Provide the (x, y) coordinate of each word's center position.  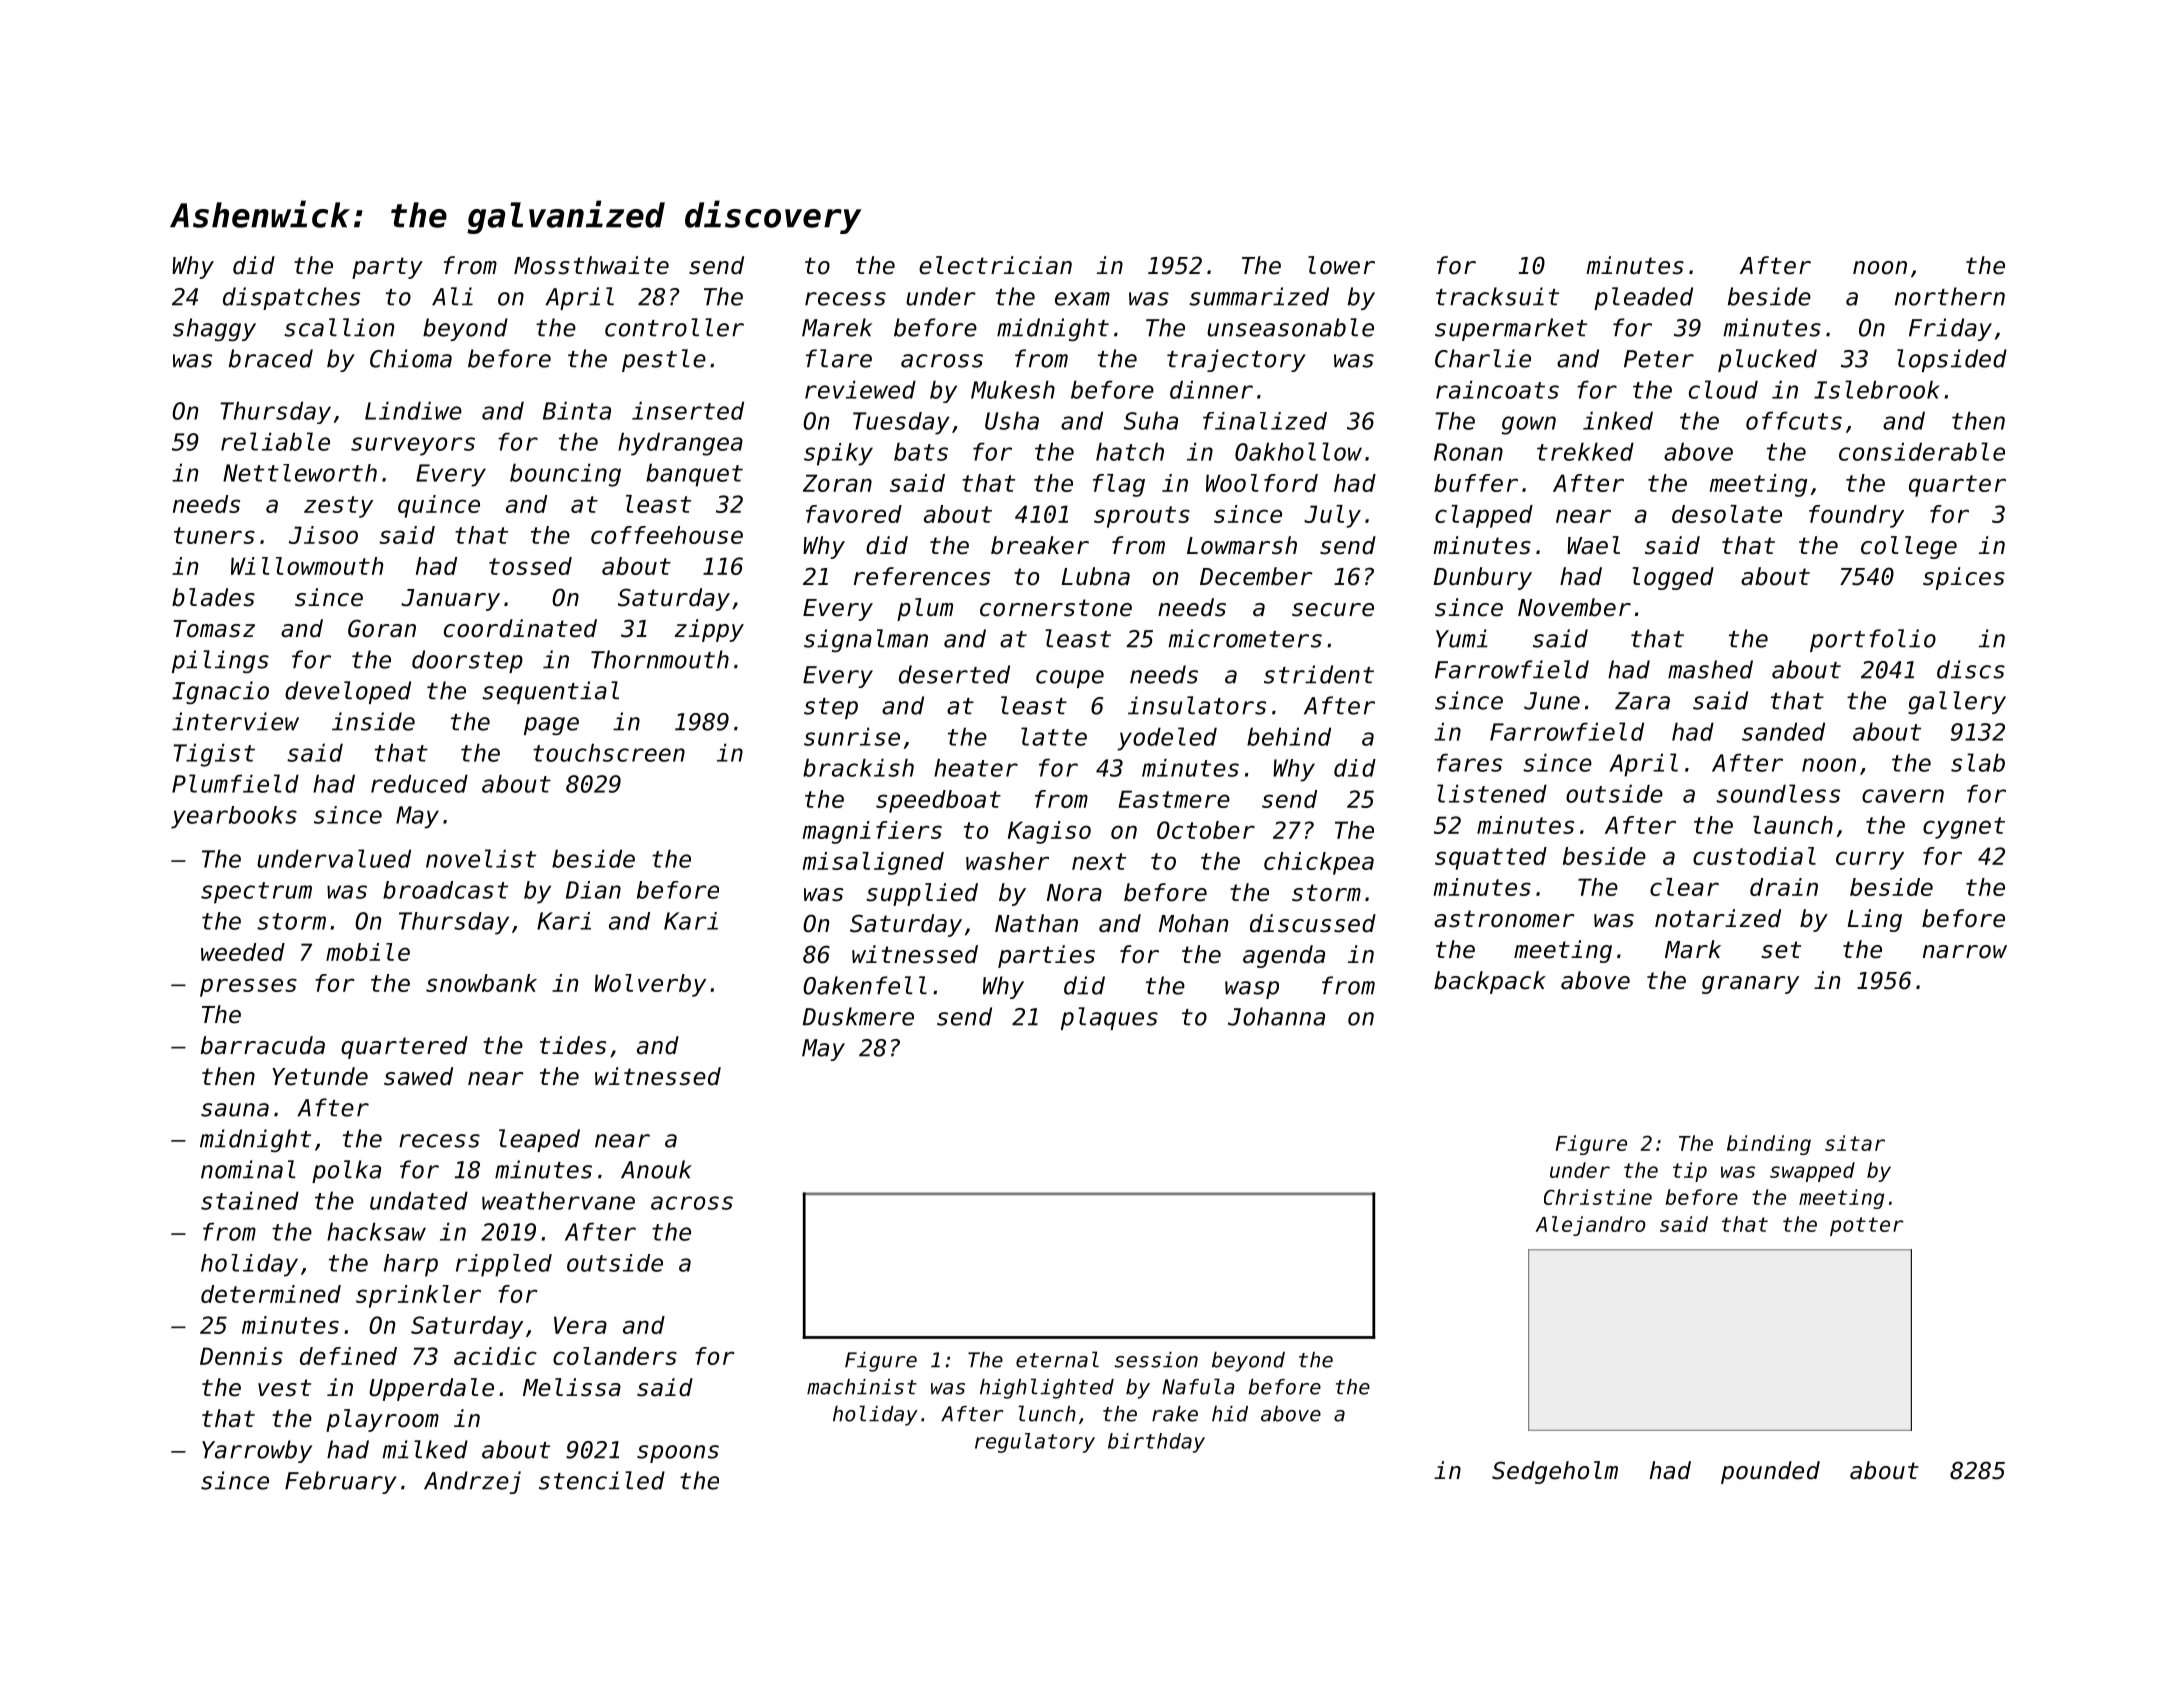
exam (1082, 299)
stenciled (602, 1480)
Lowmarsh (1242, 545)
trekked (1585, 451)
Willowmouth (307, 566)
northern (1950, 296)
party (387, 268)
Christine (1598, 1197)
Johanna (1276, 1016)
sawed (418, 1076)
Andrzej (472, 1482)
